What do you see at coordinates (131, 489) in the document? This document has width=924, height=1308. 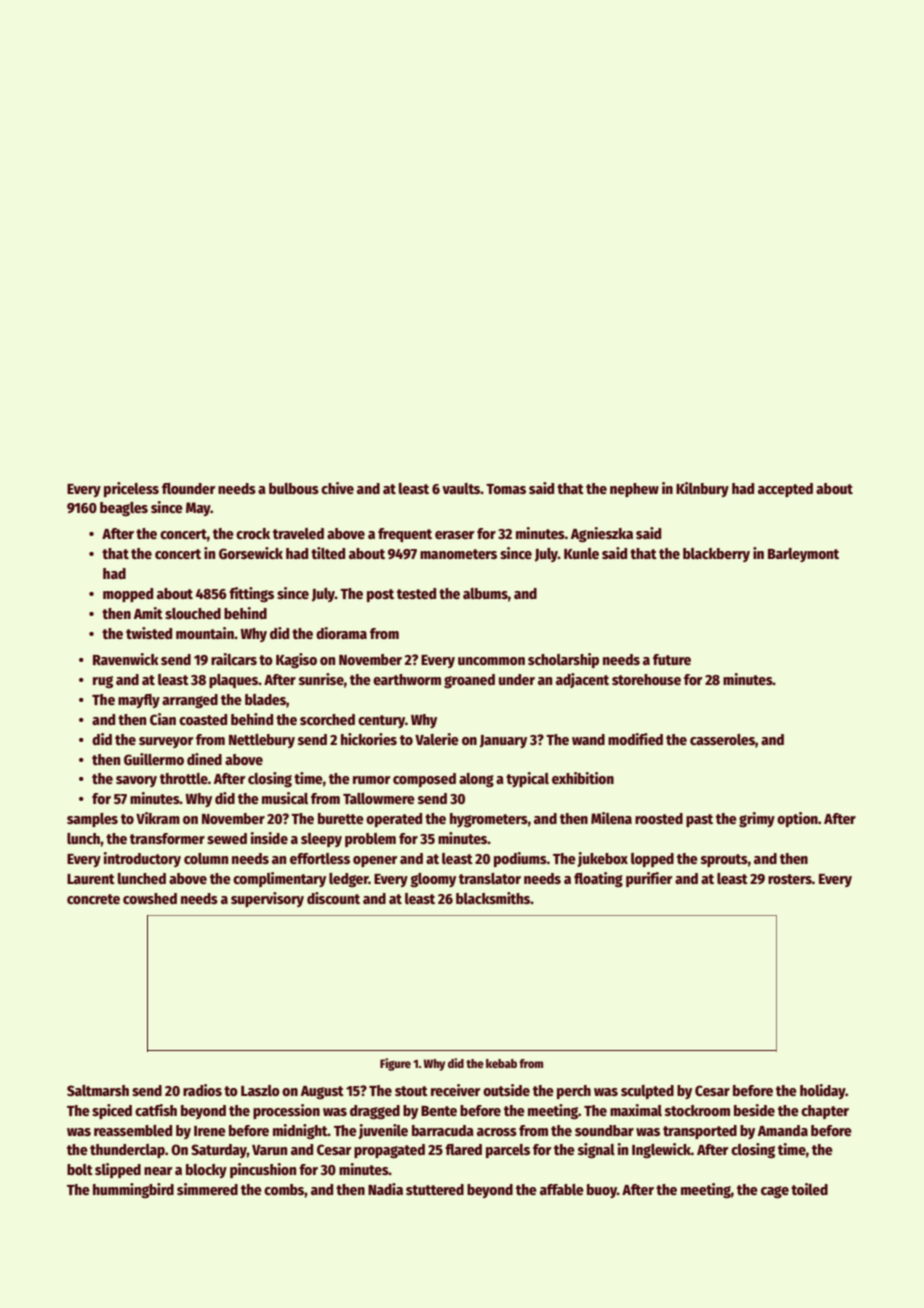 I see `priceless` at bounding box center [131, 489].
